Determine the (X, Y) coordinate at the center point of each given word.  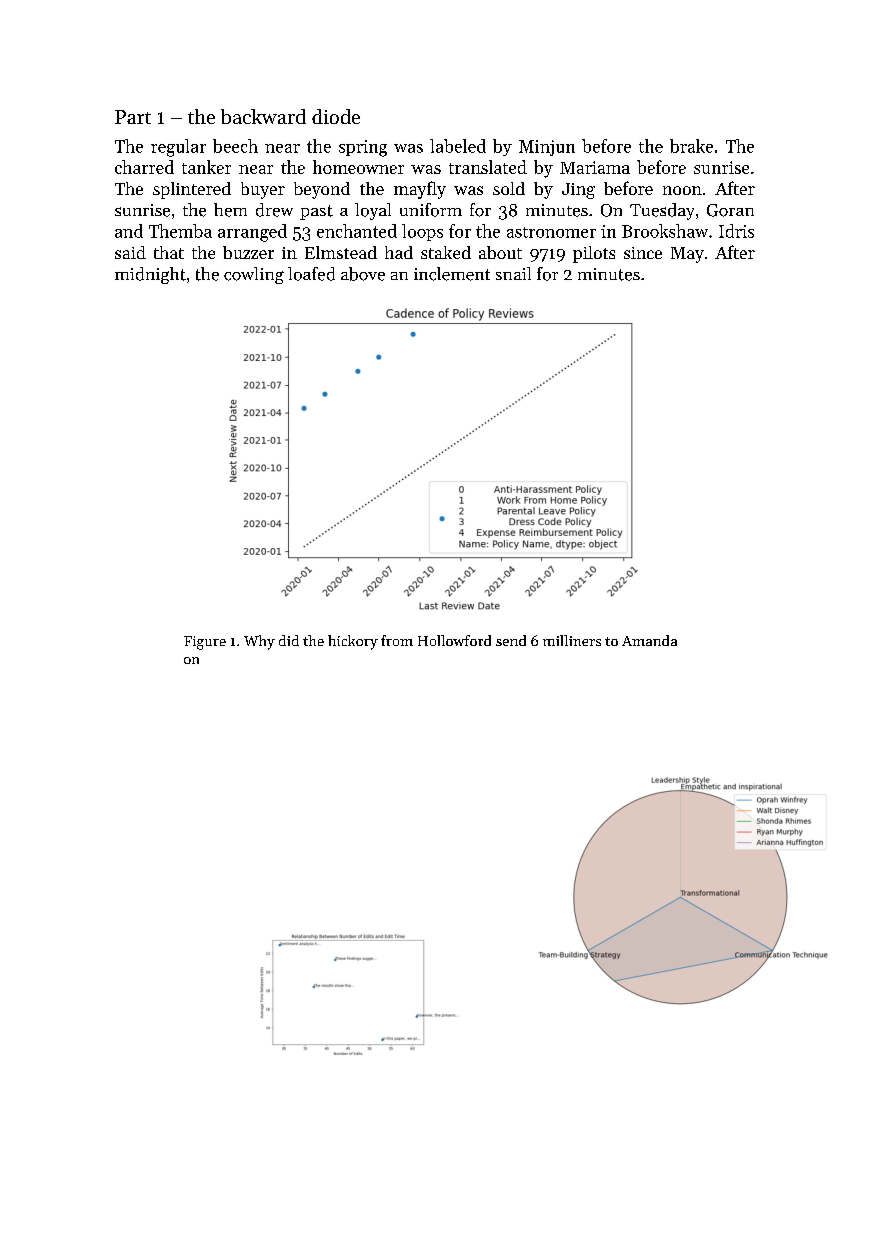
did (289, 640)
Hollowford (454, 640)
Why (259, 642)
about (500, 252)
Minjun (547, 148)
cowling (254, 275)
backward (263, 116)
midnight (150, 275)
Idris (736, 231)
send (511, 640)
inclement (452, 274)
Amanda (649, 640)
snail (513, 273)
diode (336, 116)
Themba (180, 231)
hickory (353, 642)
